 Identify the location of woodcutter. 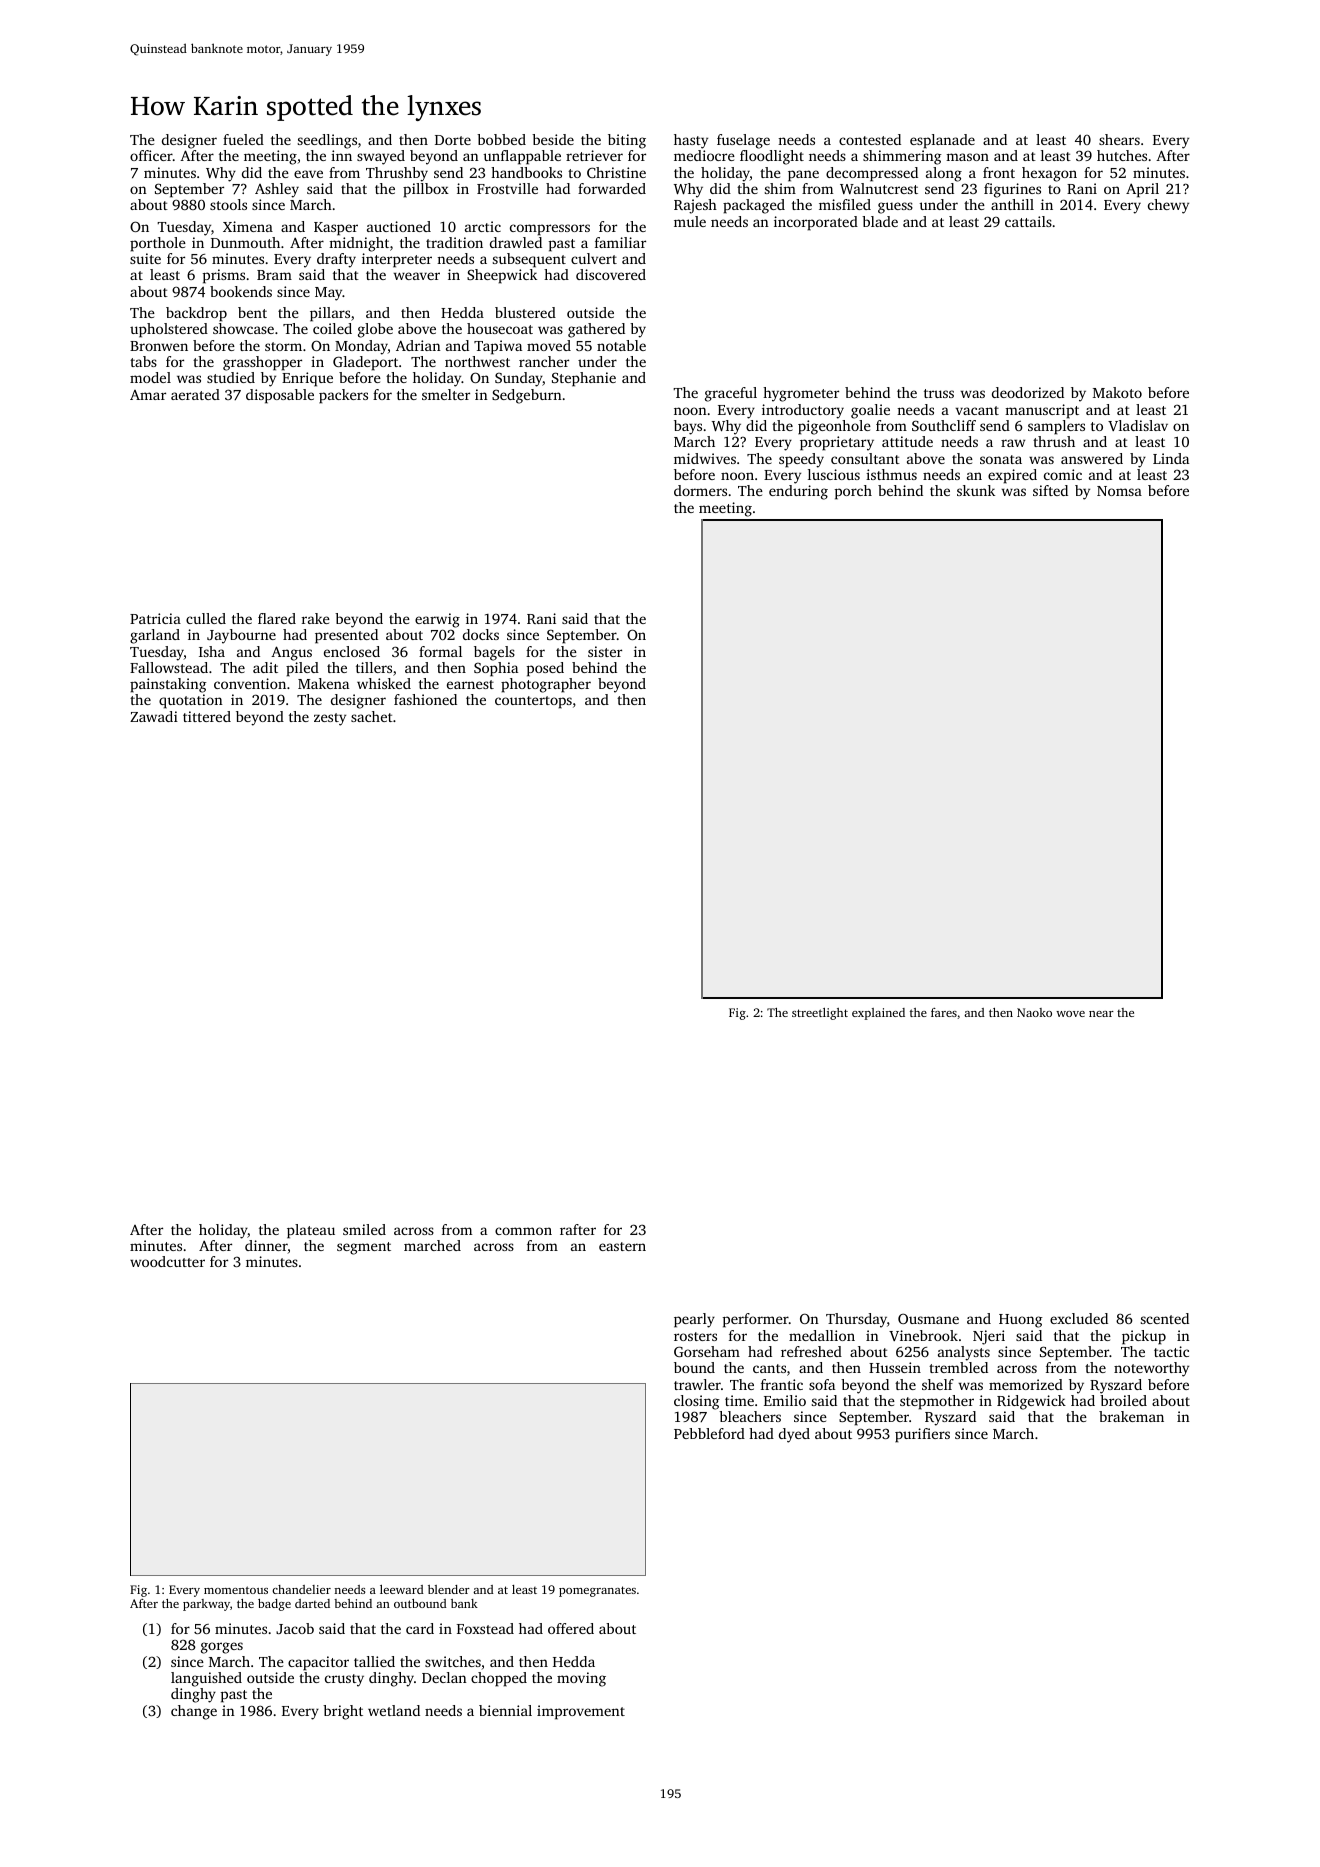
(167, 1261).
